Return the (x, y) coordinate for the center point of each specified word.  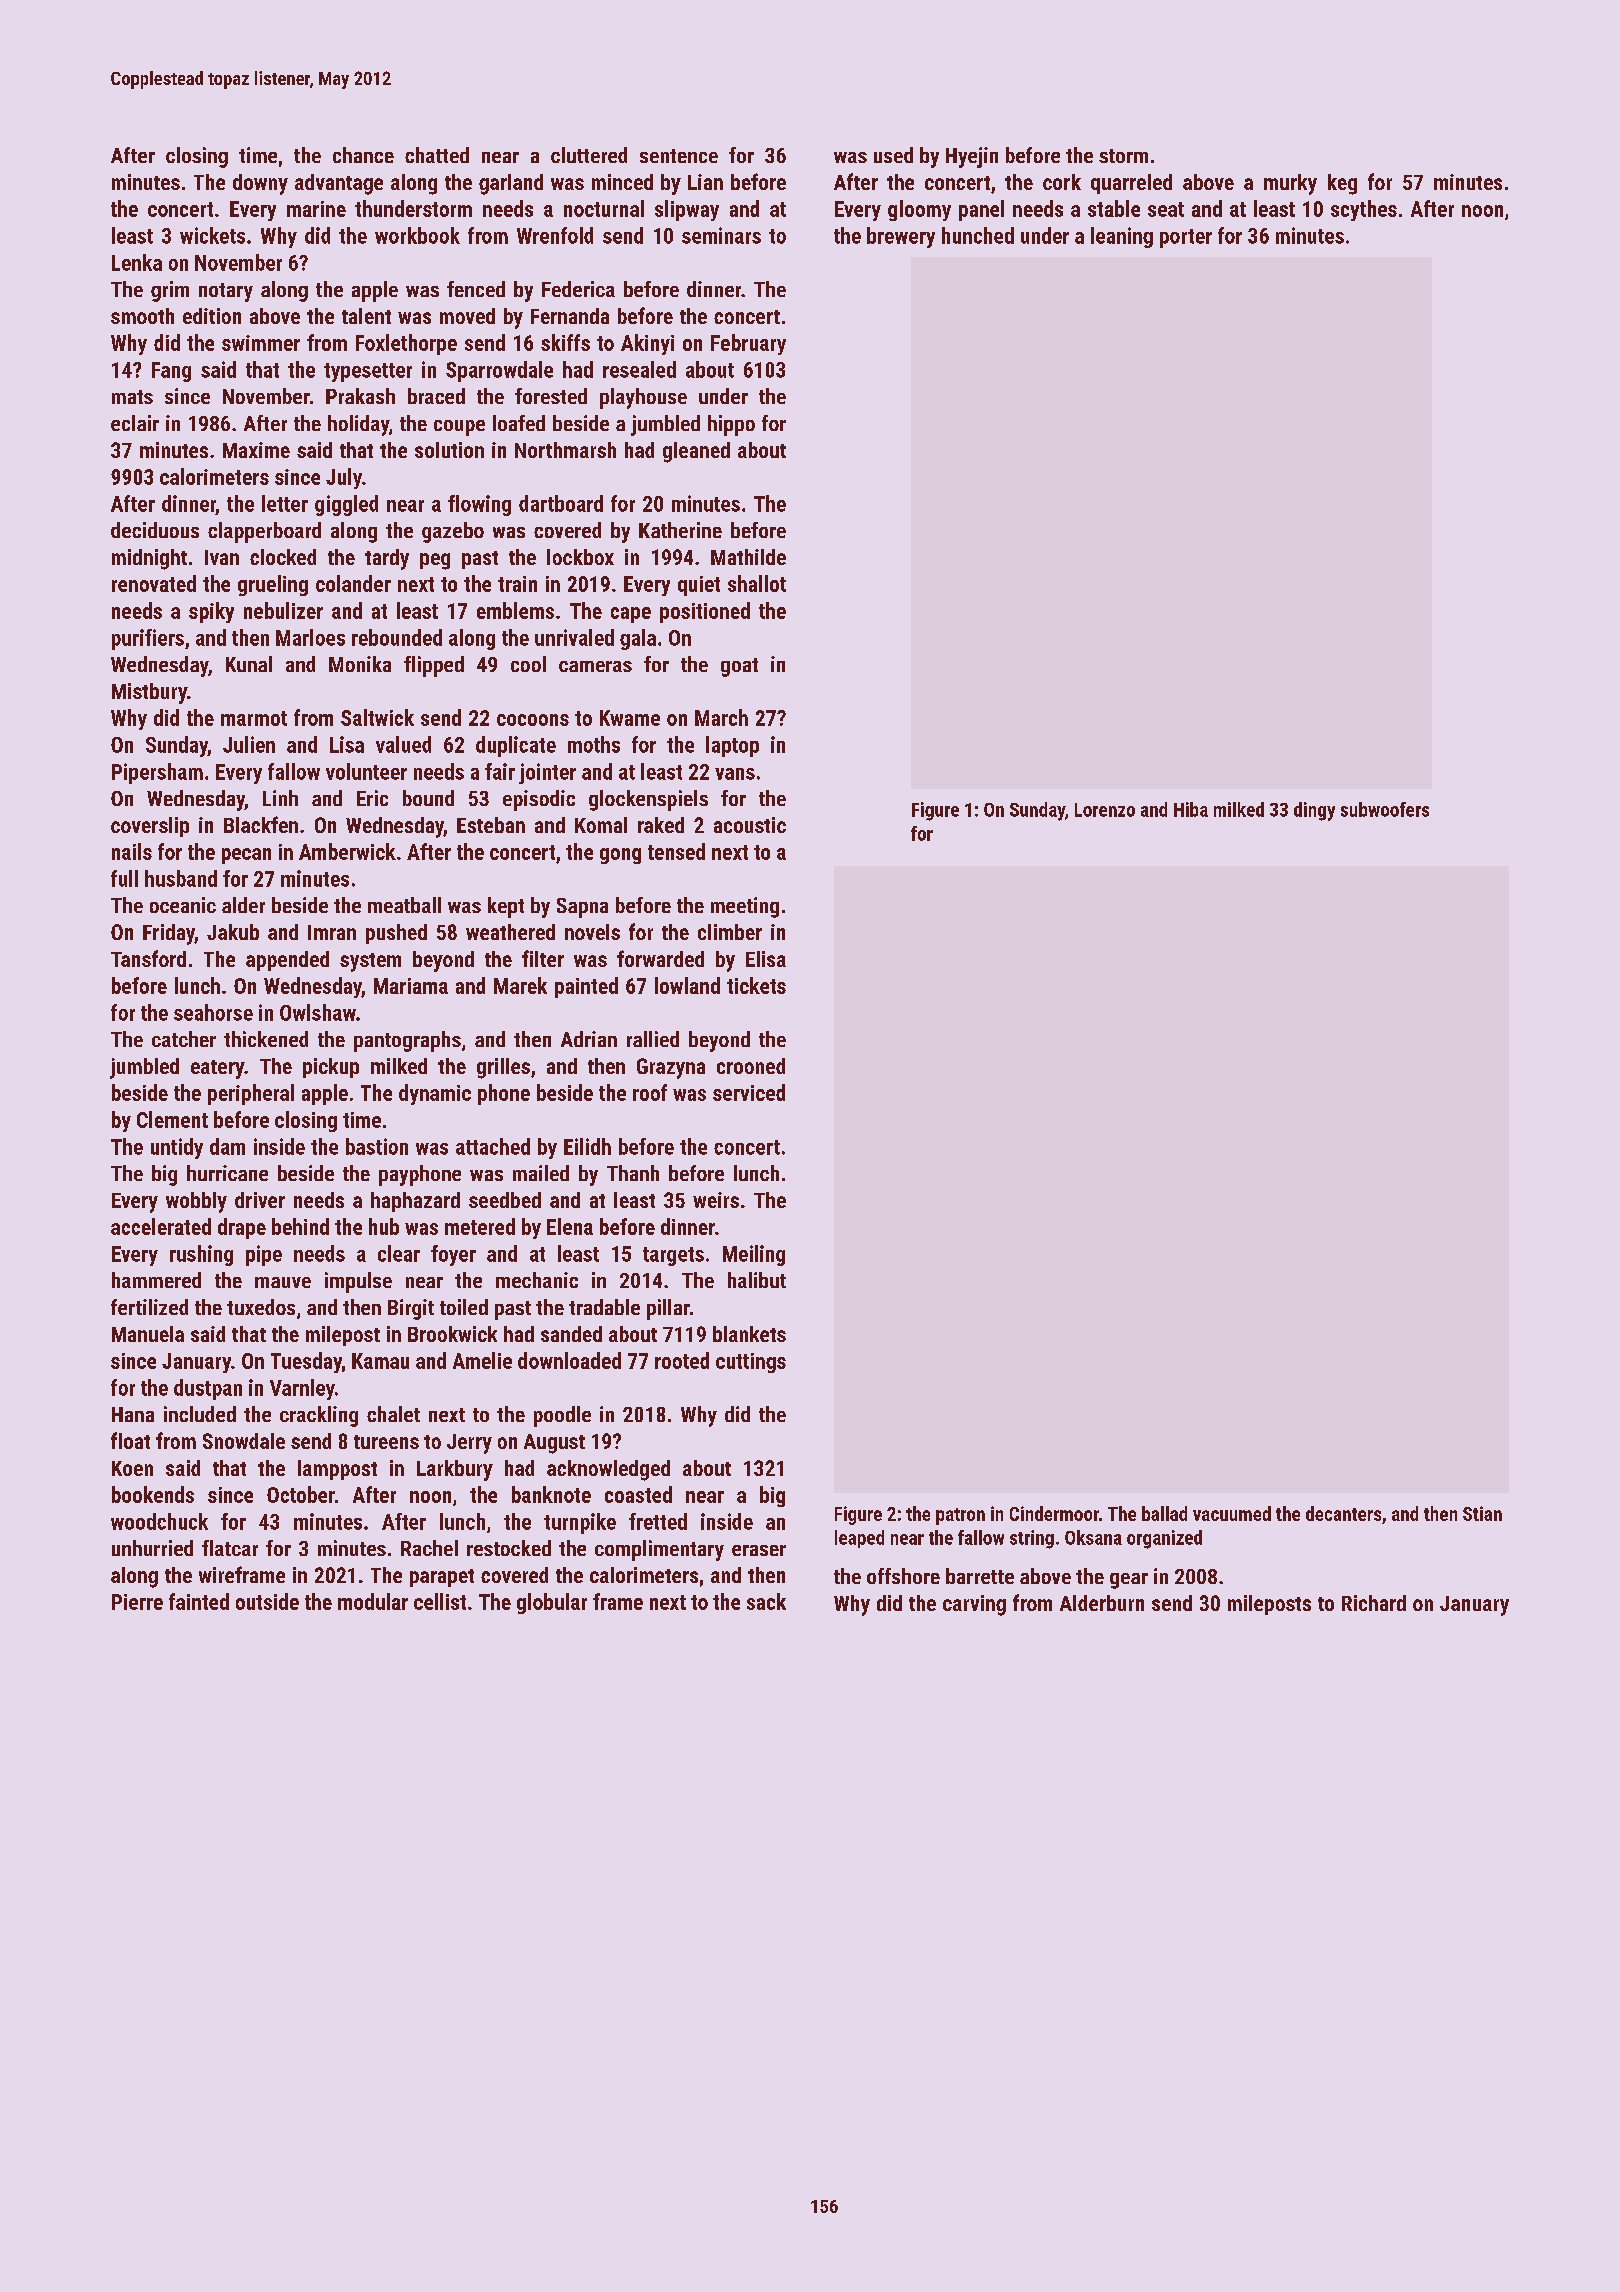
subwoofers (1385, 809)
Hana (133, 1414)
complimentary (659, 1550)
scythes (1364, 210)
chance (363, 155)
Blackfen (261, 824)
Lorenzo (1105, 810)
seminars (721, 235)
